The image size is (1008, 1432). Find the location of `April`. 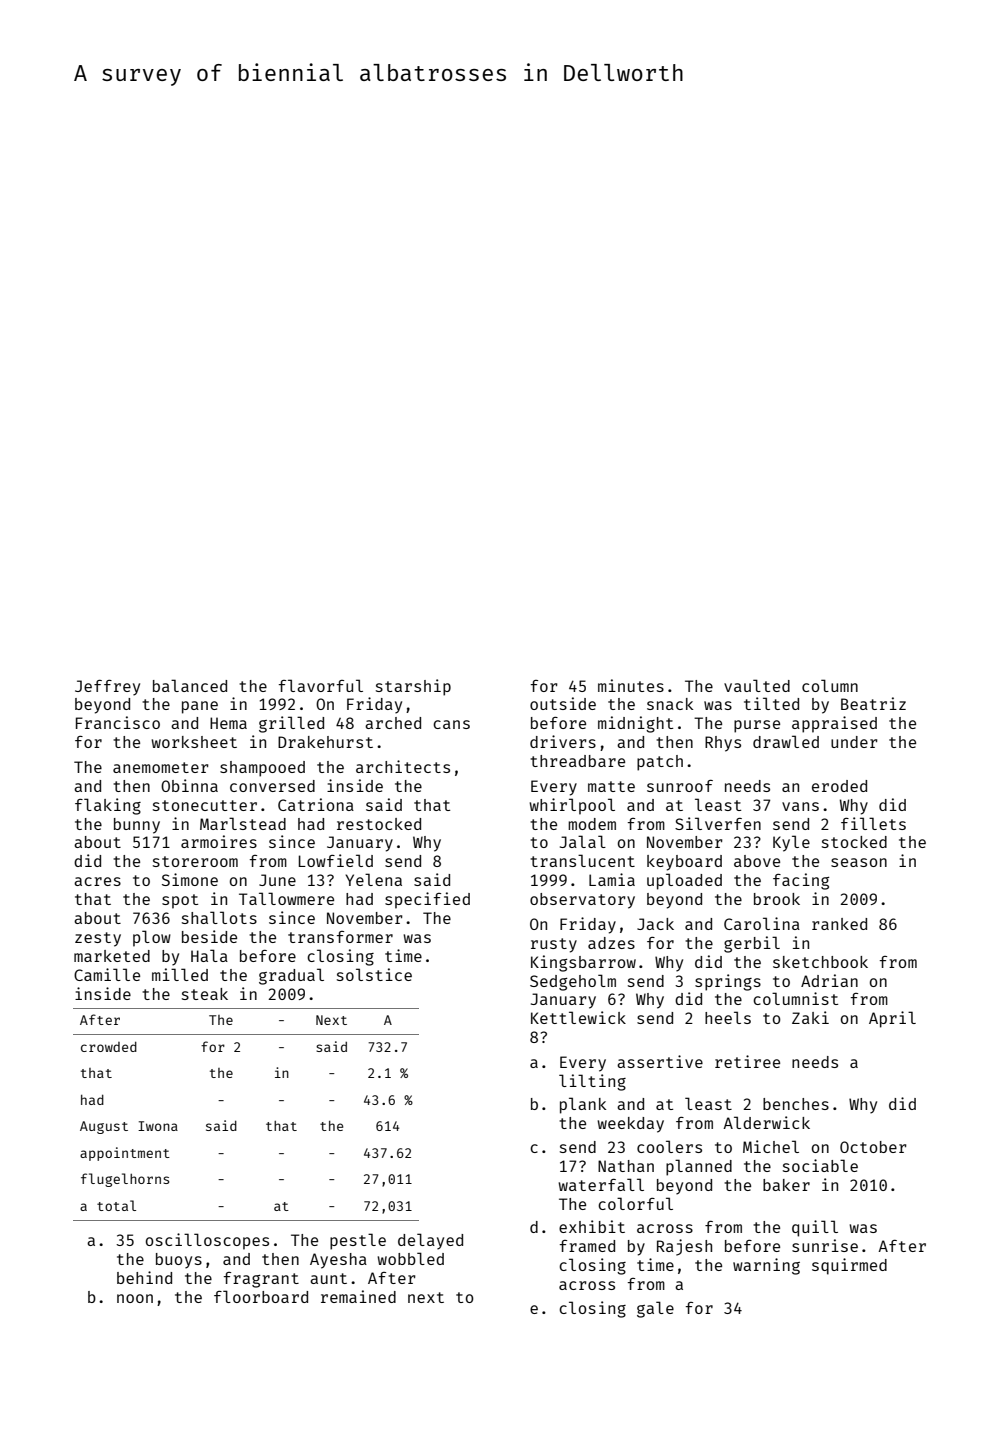

April is located at coordinates (892, 1019).
